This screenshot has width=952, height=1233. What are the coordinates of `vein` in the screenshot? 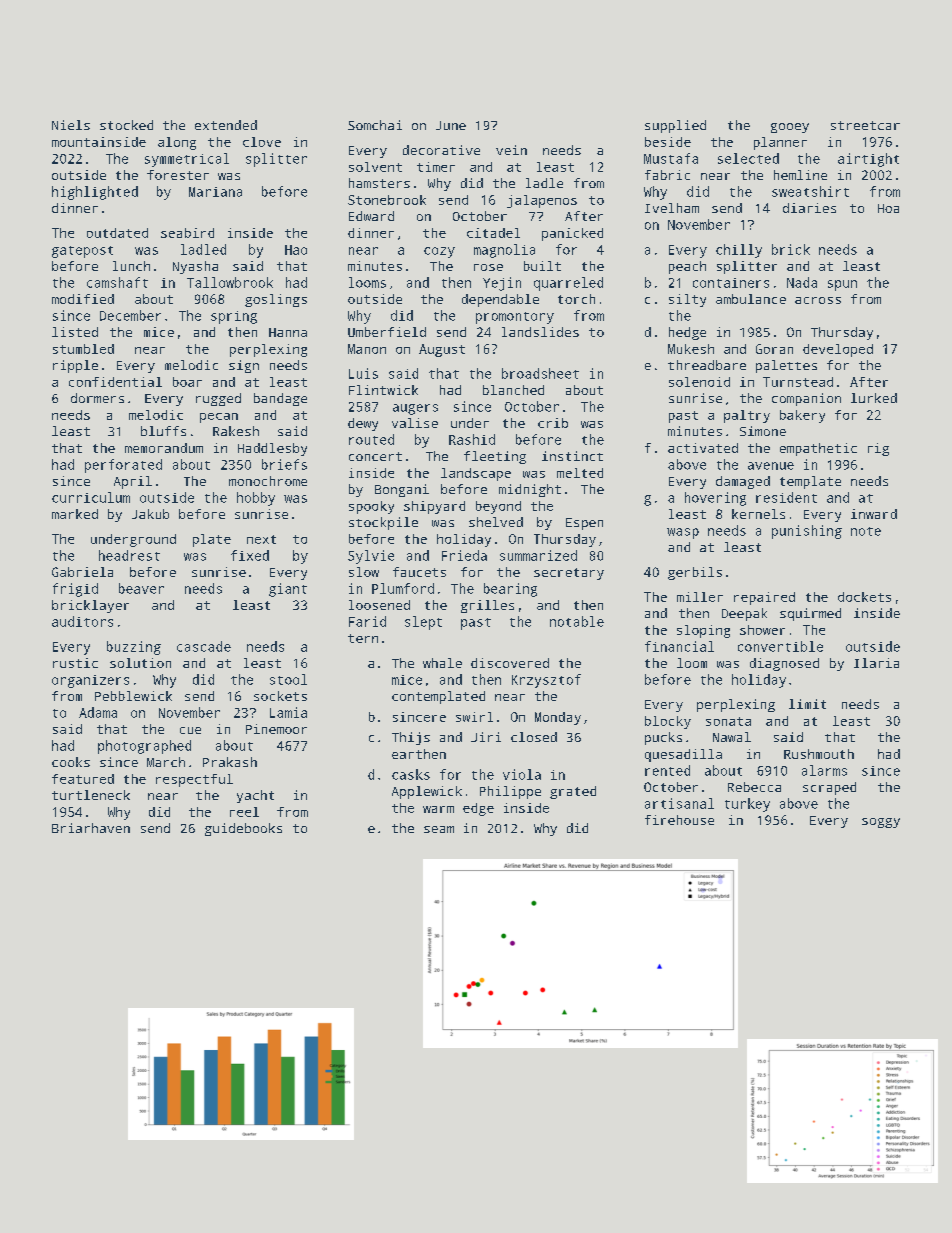 It's located at (511, 150).
